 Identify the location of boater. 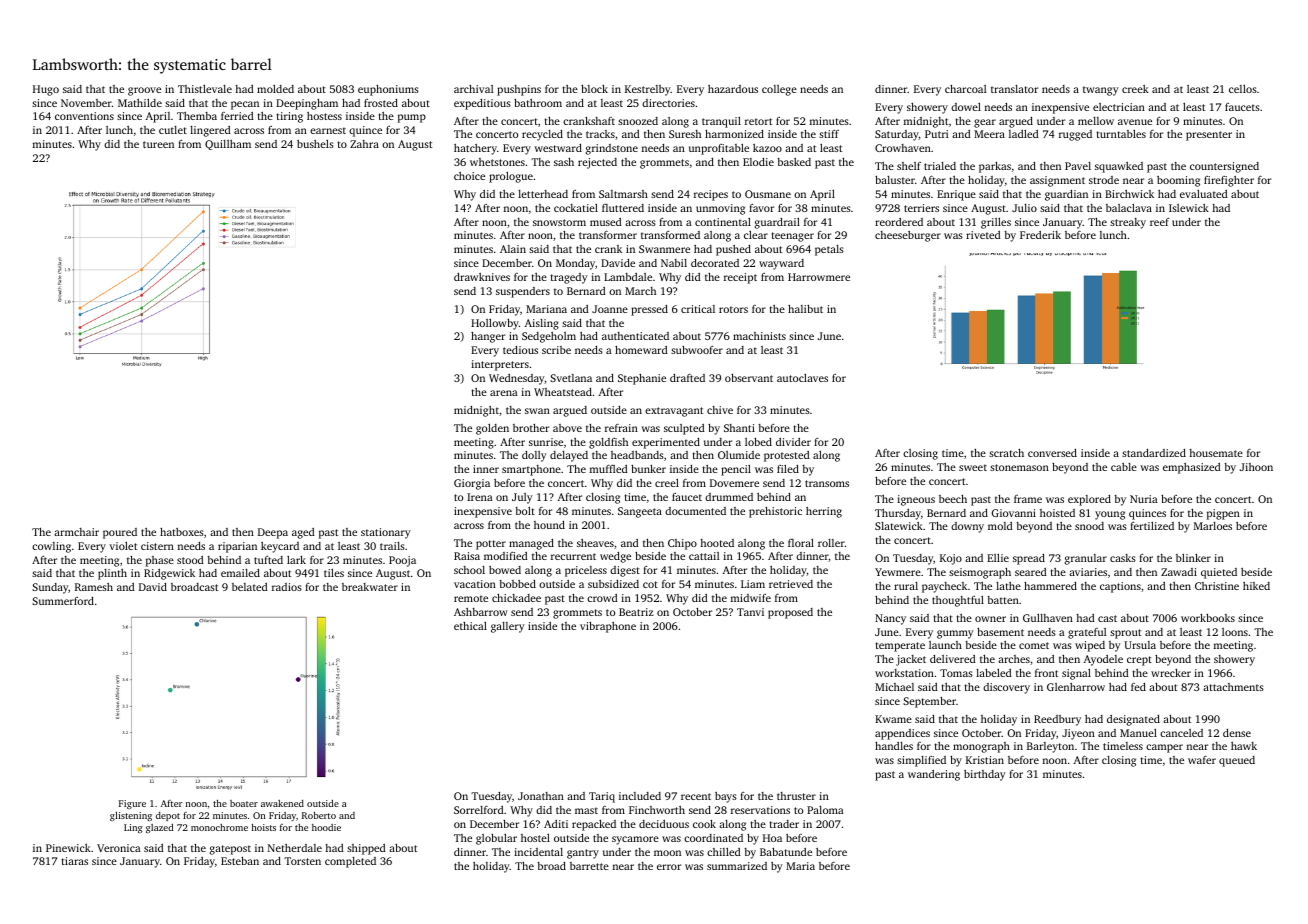
(244, 803).
